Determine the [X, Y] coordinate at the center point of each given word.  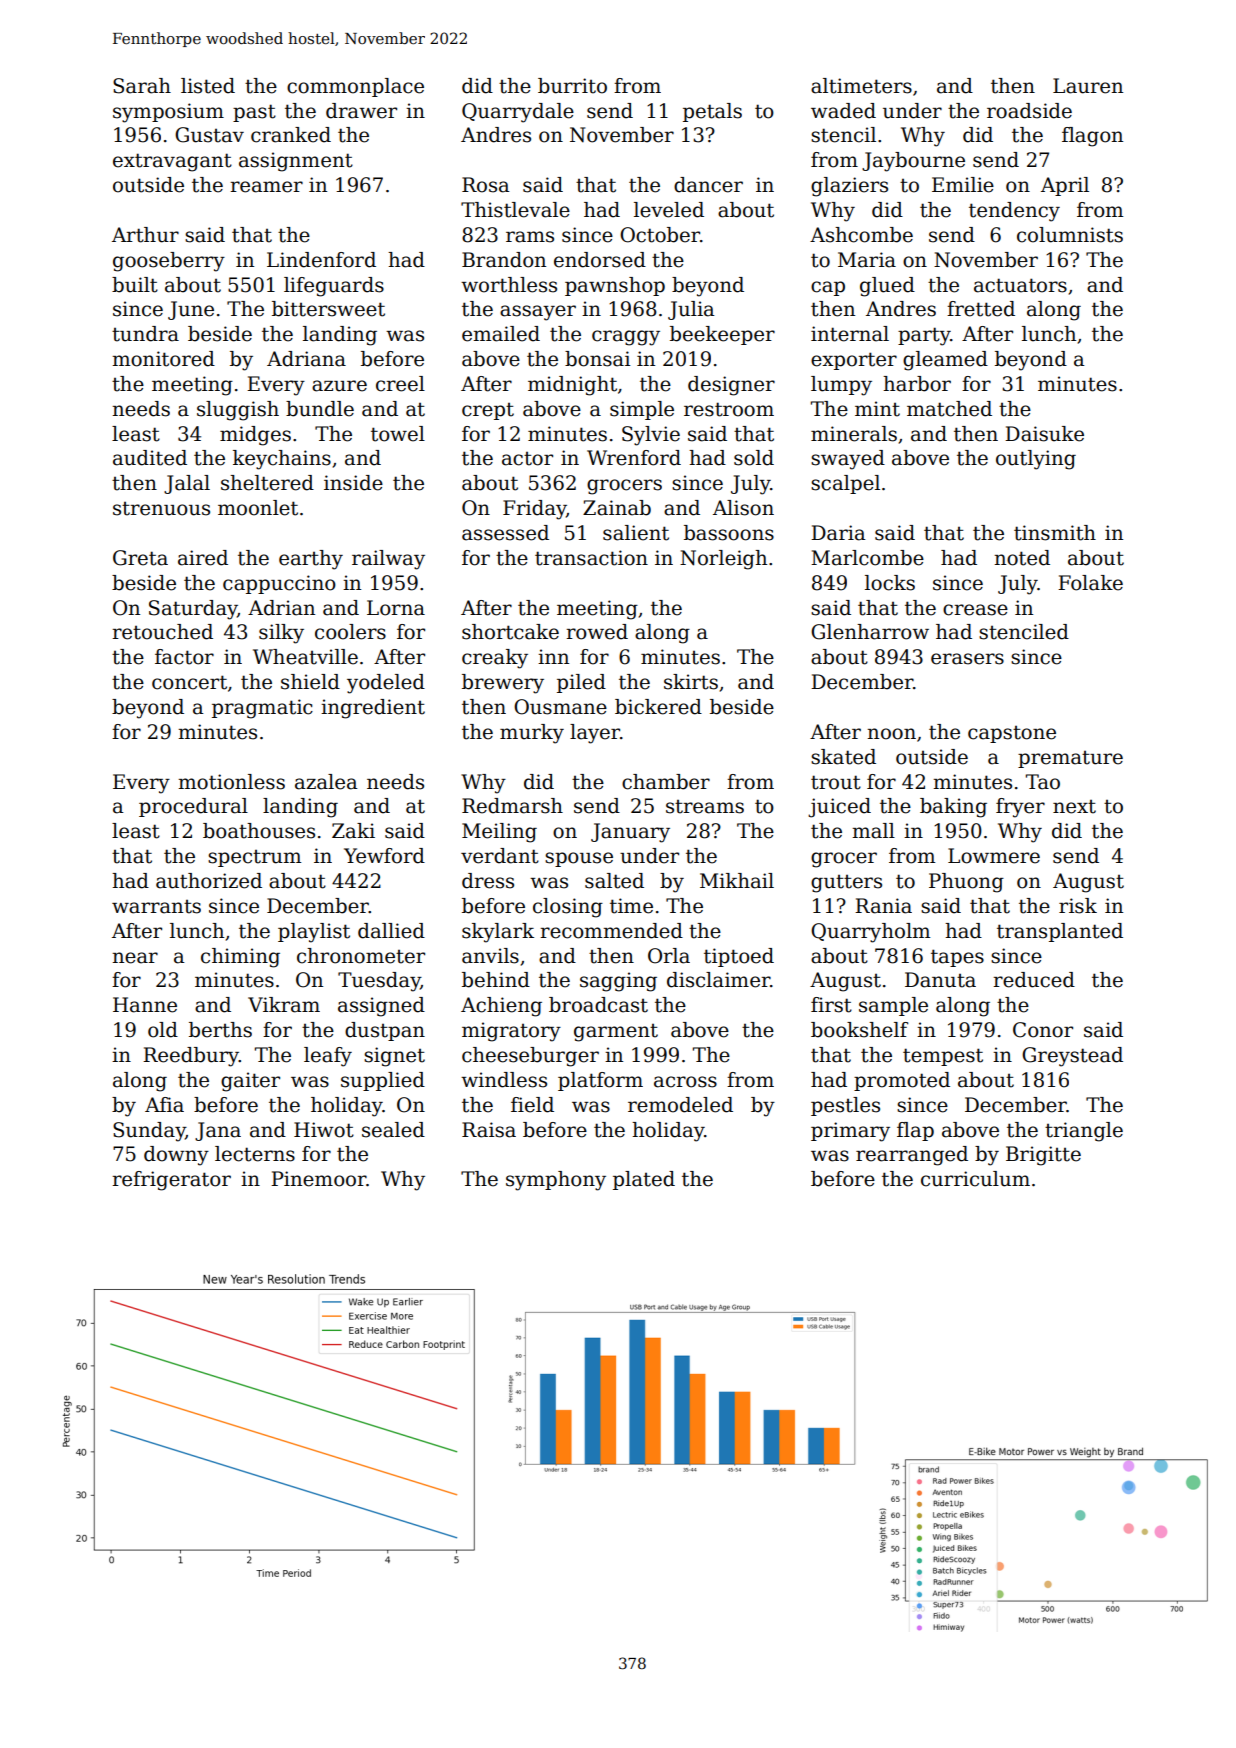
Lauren [1088, 86]
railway [388, 560]
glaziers [849, 187]
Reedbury [191, 1057]
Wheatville [305, 657]
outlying [1036, 460]
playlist [314, 933]
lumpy [841, 386]
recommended [611, 931]
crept [488, 411]
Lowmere [994, 856]
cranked [291, 135]
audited [150, 458]
